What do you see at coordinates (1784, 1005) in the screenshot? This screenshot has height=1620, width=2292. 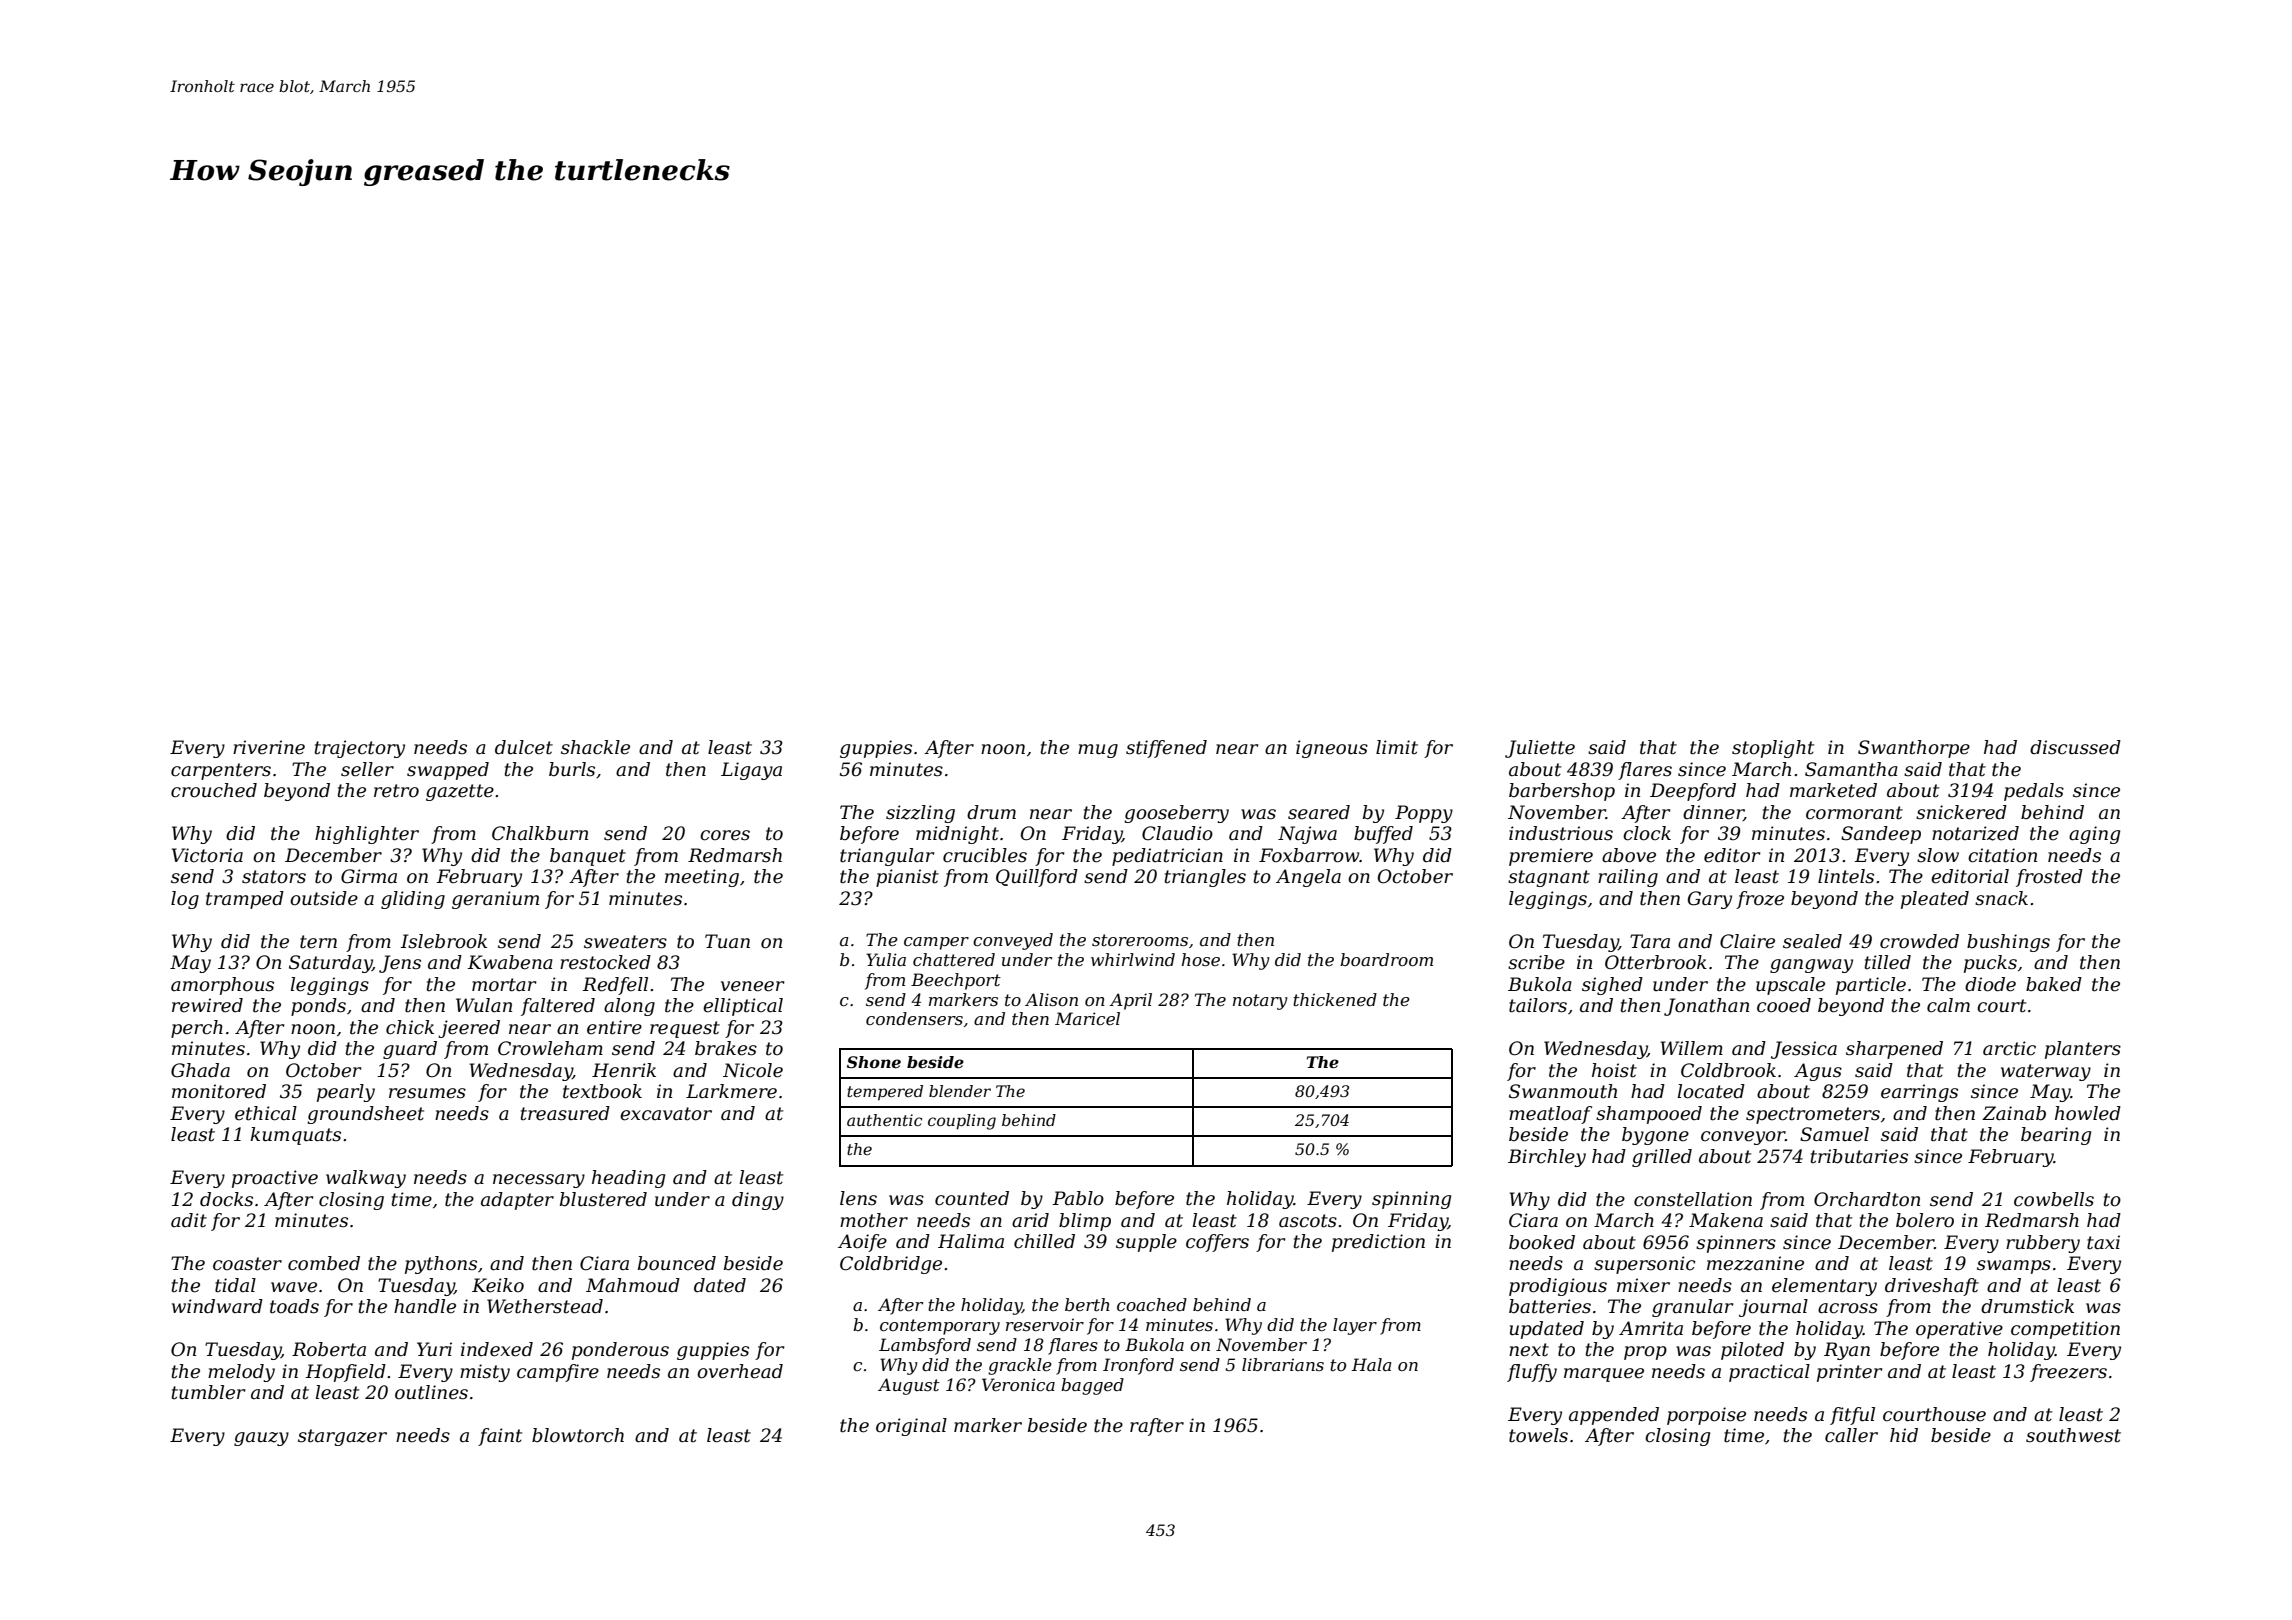 I see `cooed` at bounding box center [1784, 1005].
